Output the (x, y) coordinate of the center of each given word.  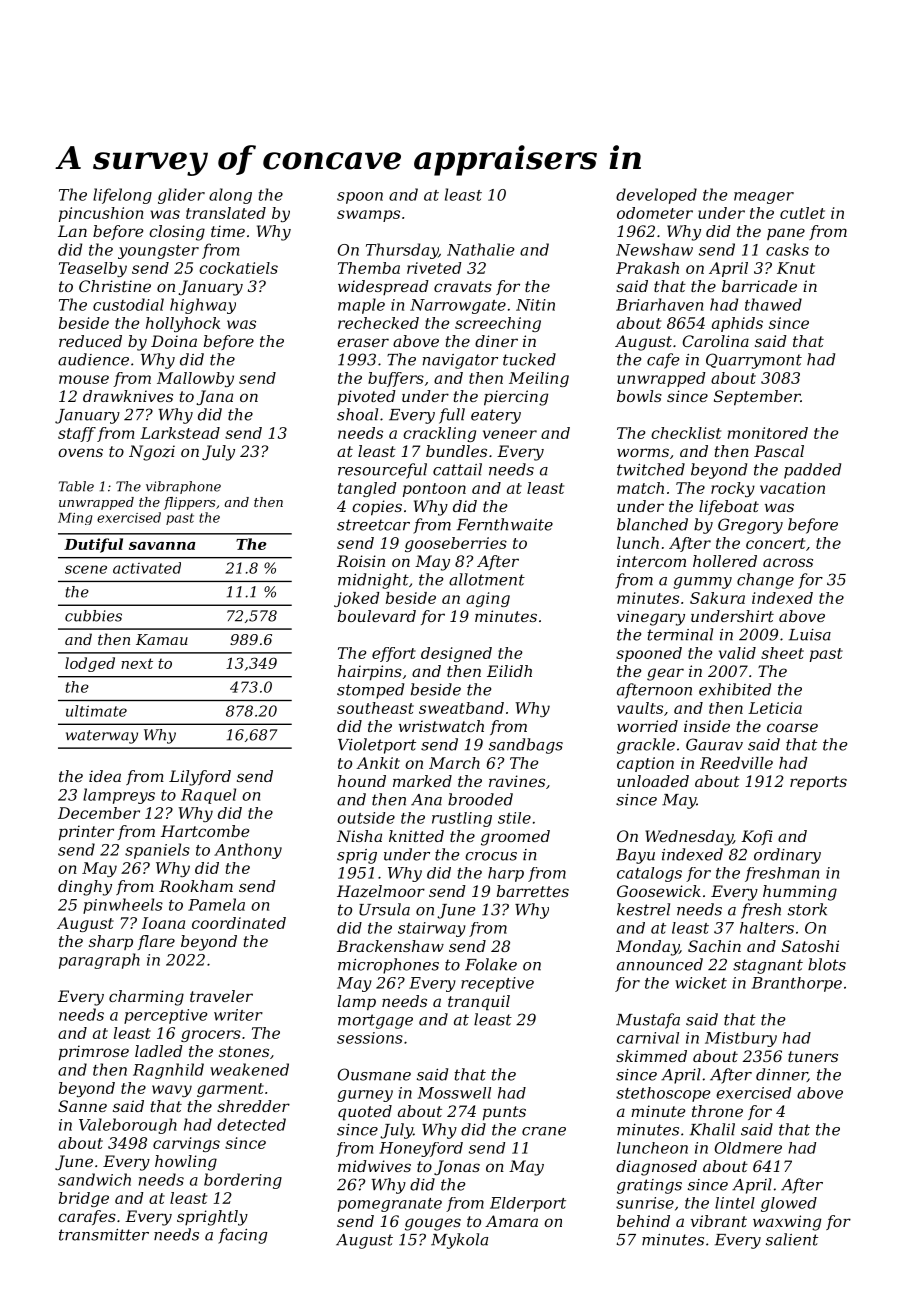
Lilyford (200, 778)
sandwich (94, 1179)
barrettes (533, 891)
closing (177, 233)
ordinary (787, 856)
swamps (368, 216)
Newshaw (654, 249)
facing (242, 1236)
